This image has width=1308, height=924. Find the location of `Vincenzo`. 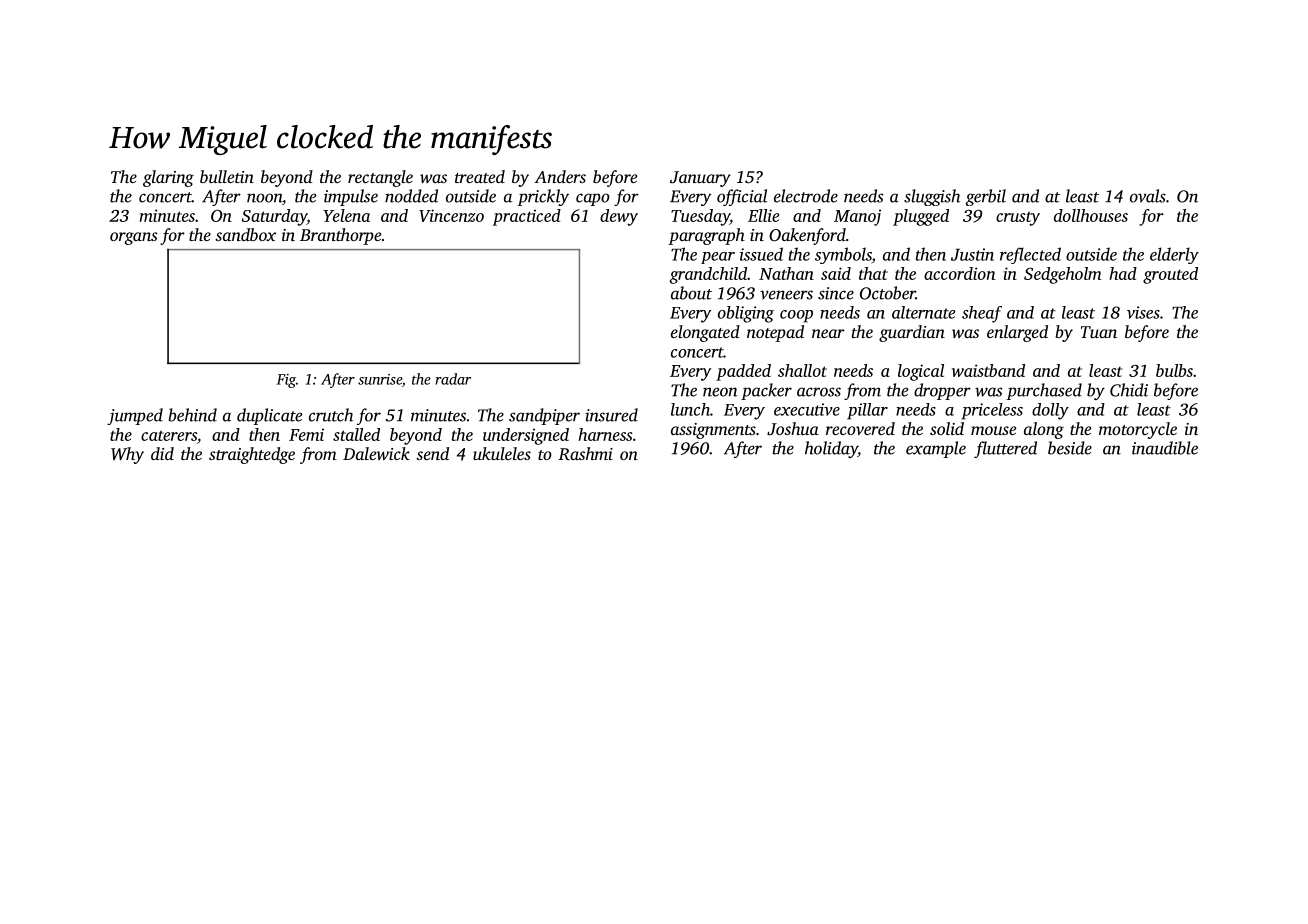

Vincenzo is located at coordinates (451, 215).
